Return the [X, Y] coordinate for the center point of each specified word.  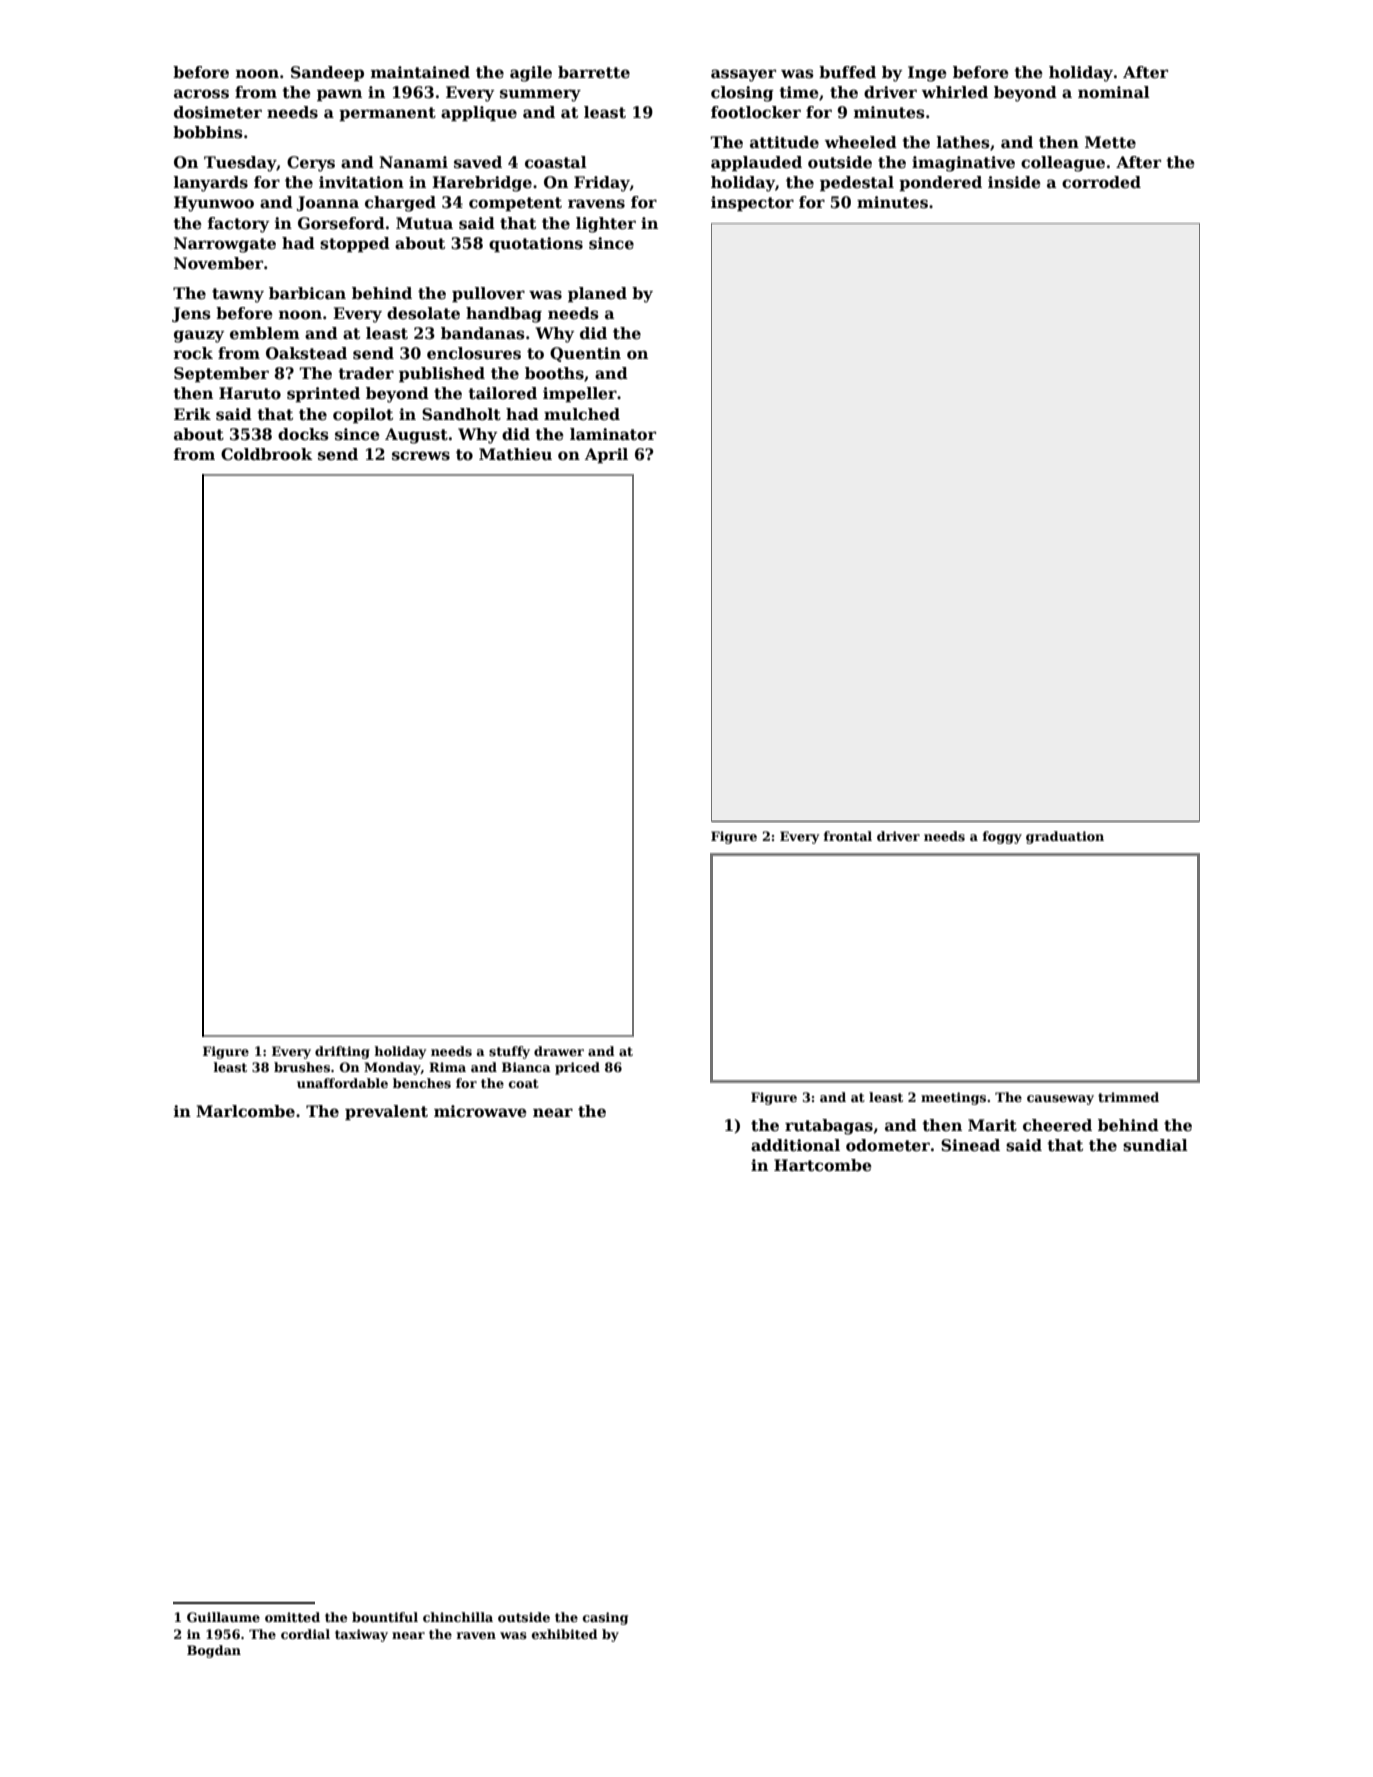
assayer [743, 75]
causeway [1060, 1100]
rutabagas [829, 1127]
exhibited [565, 1634]
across [201, 94]
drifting [342, 1052]
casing [605, 1618]
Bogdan [214, 1651]
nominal [1114, 92]
